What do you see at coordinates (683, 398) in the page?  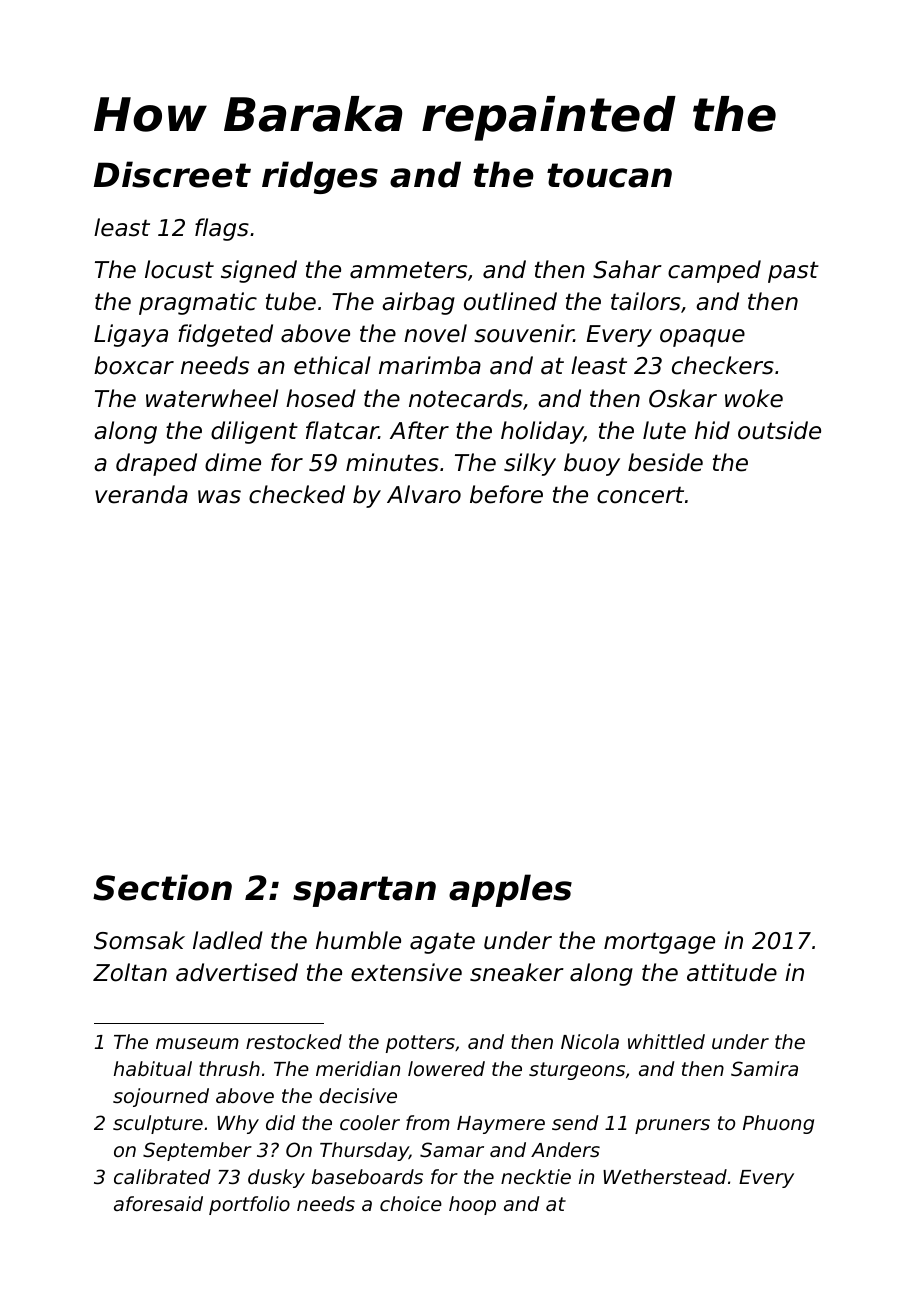 I see `Oskar` at bounding box center [683, 398].
